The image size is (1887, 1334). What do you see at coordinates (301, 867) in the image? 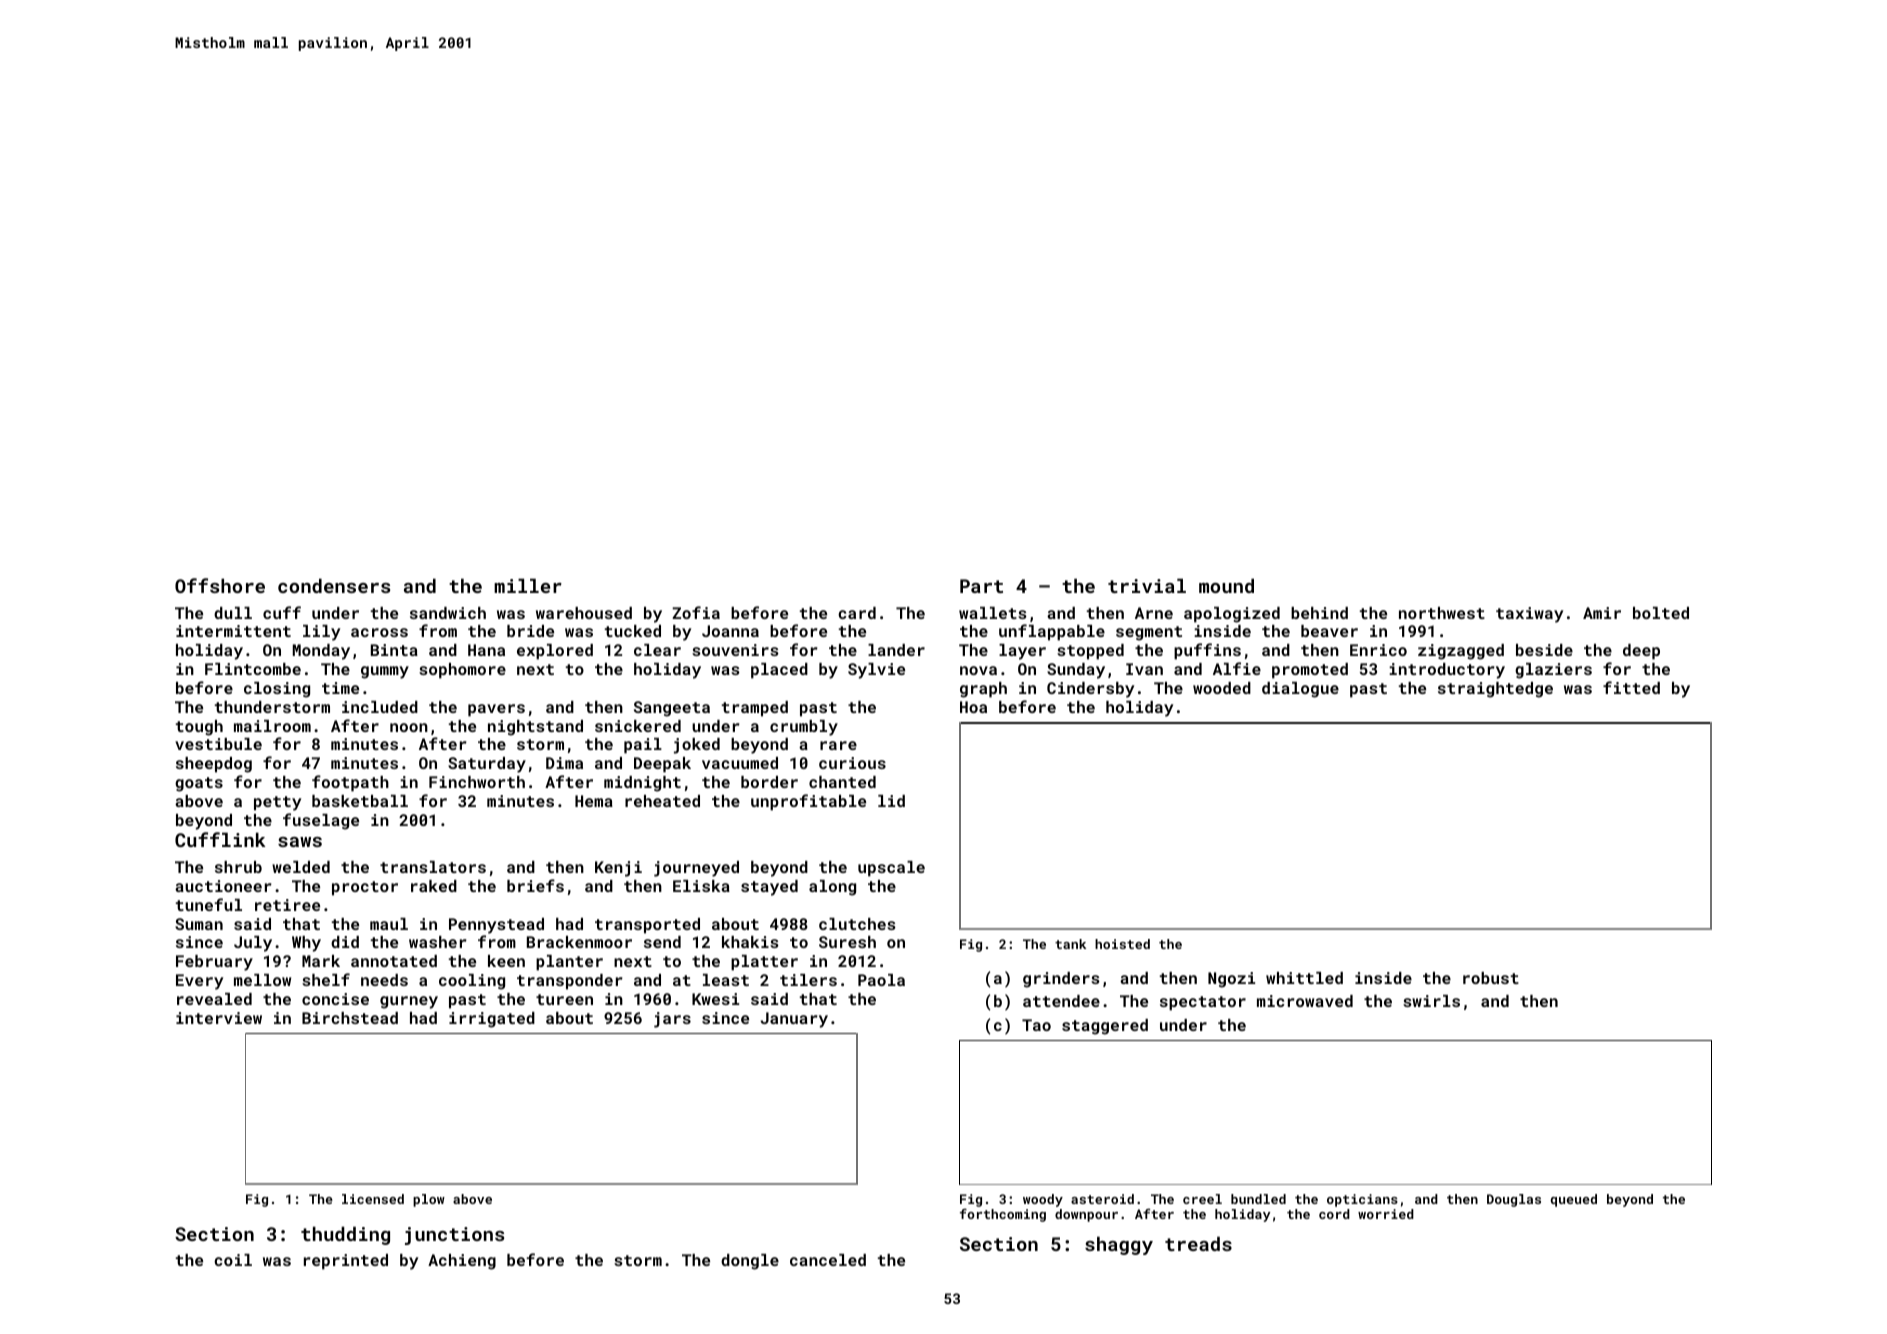
I see `welded` at bounding box center [301, 867].
